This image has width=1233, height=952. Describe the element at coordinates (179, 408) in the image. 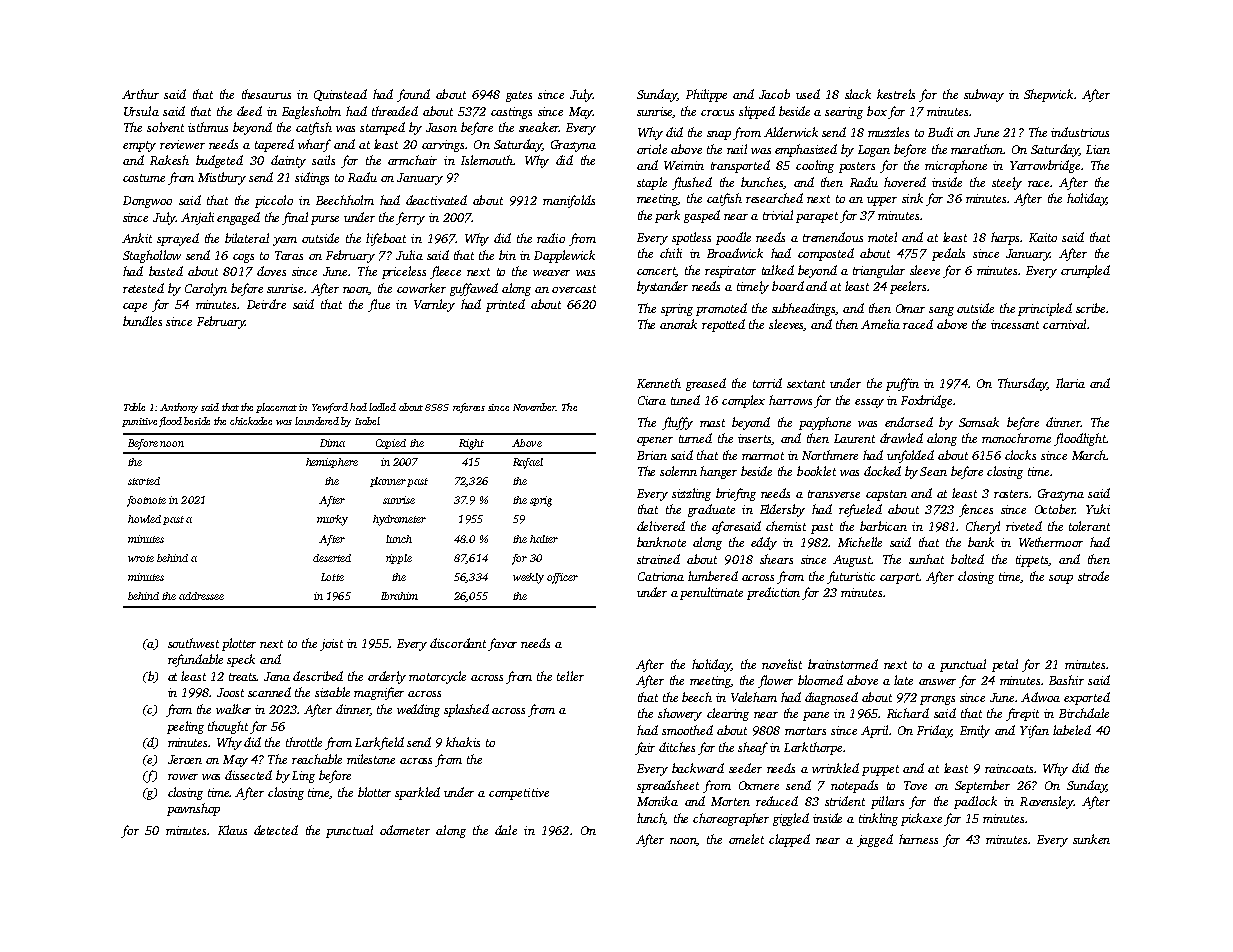

I see `Anthony` at that location.
